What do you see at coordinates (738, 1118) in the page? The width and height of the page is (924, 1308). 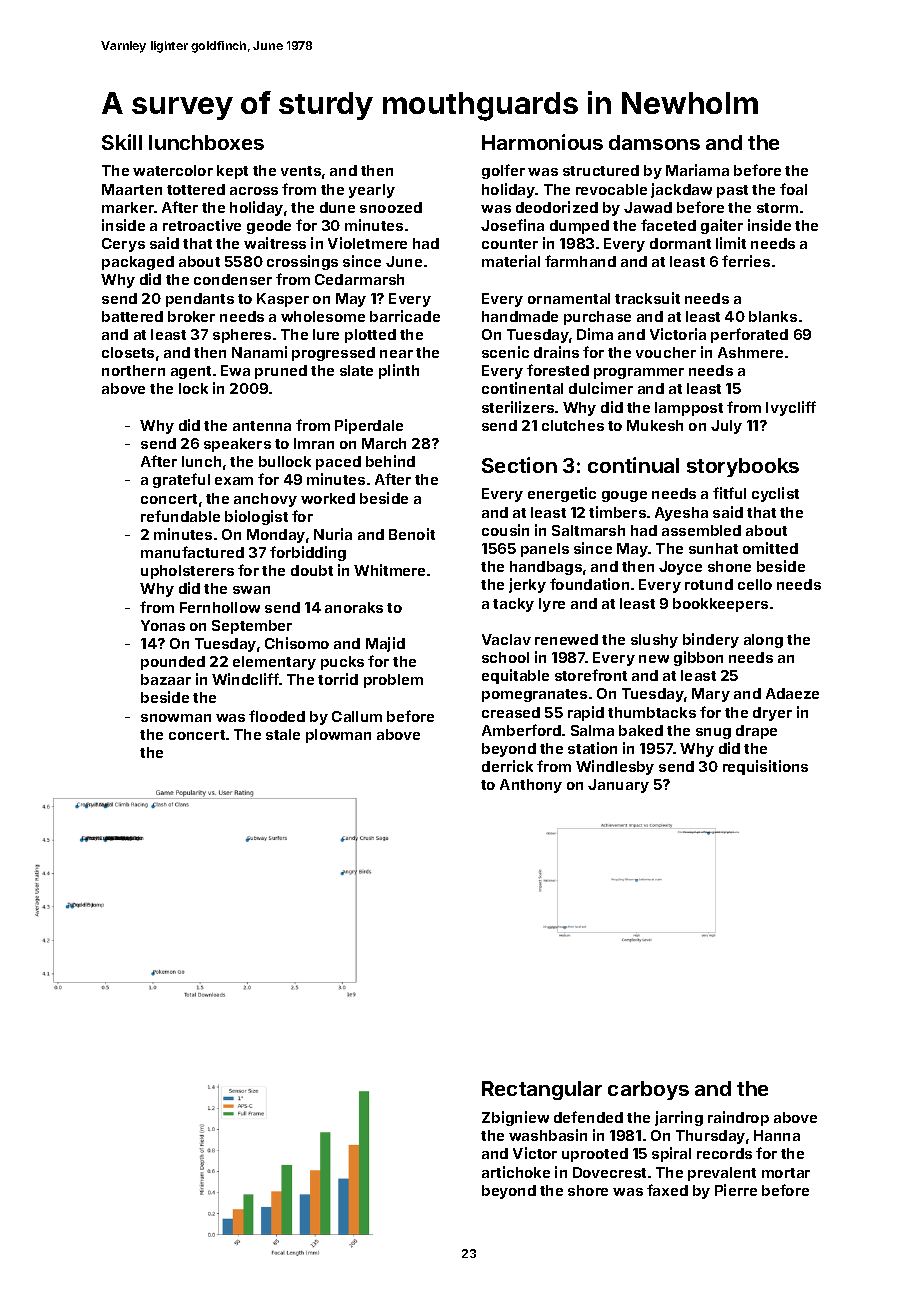 I see `raindrop` at bounding box center [738, 1118].
